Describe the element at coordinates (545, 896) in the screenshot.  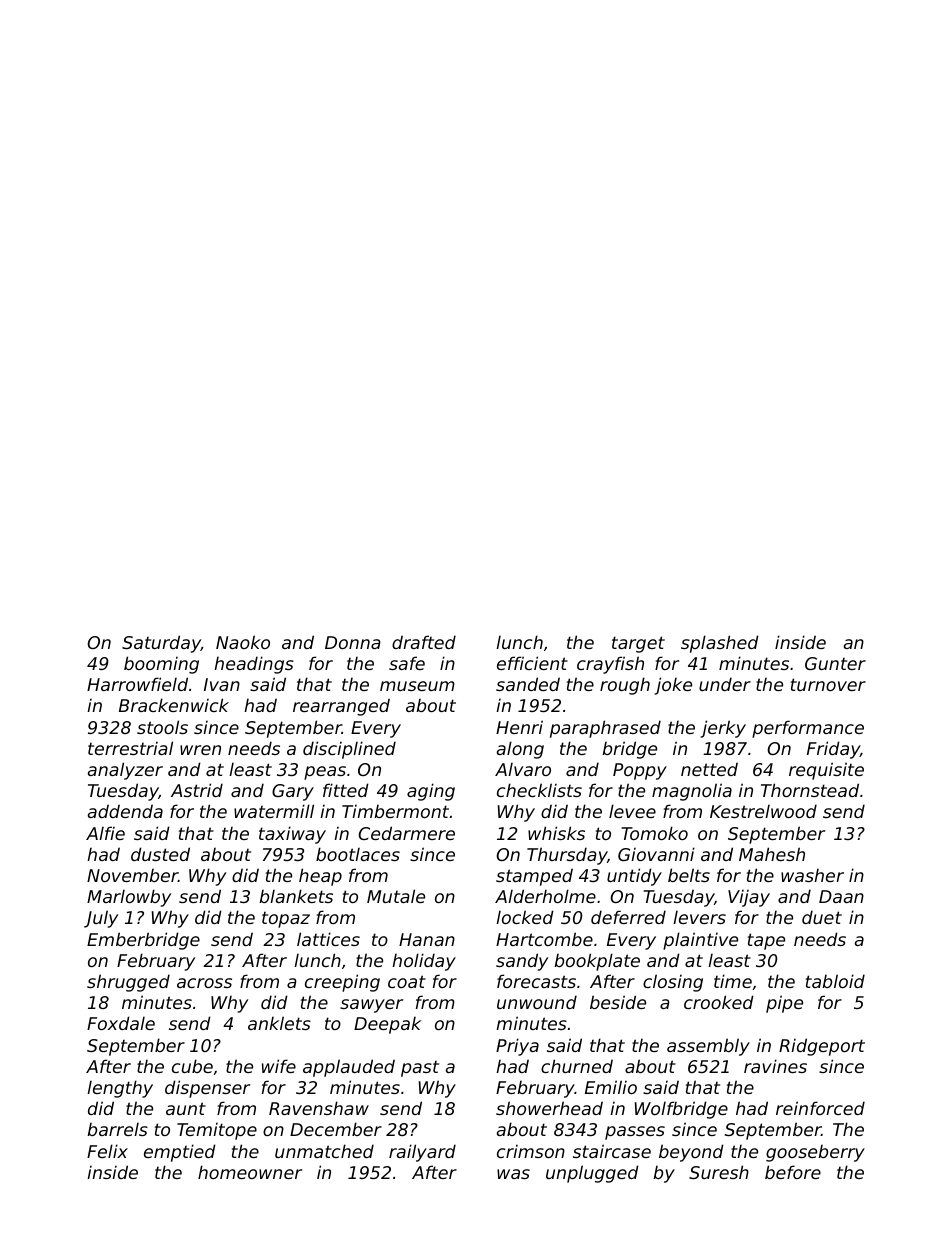
I see `Alderholme` at that location.
